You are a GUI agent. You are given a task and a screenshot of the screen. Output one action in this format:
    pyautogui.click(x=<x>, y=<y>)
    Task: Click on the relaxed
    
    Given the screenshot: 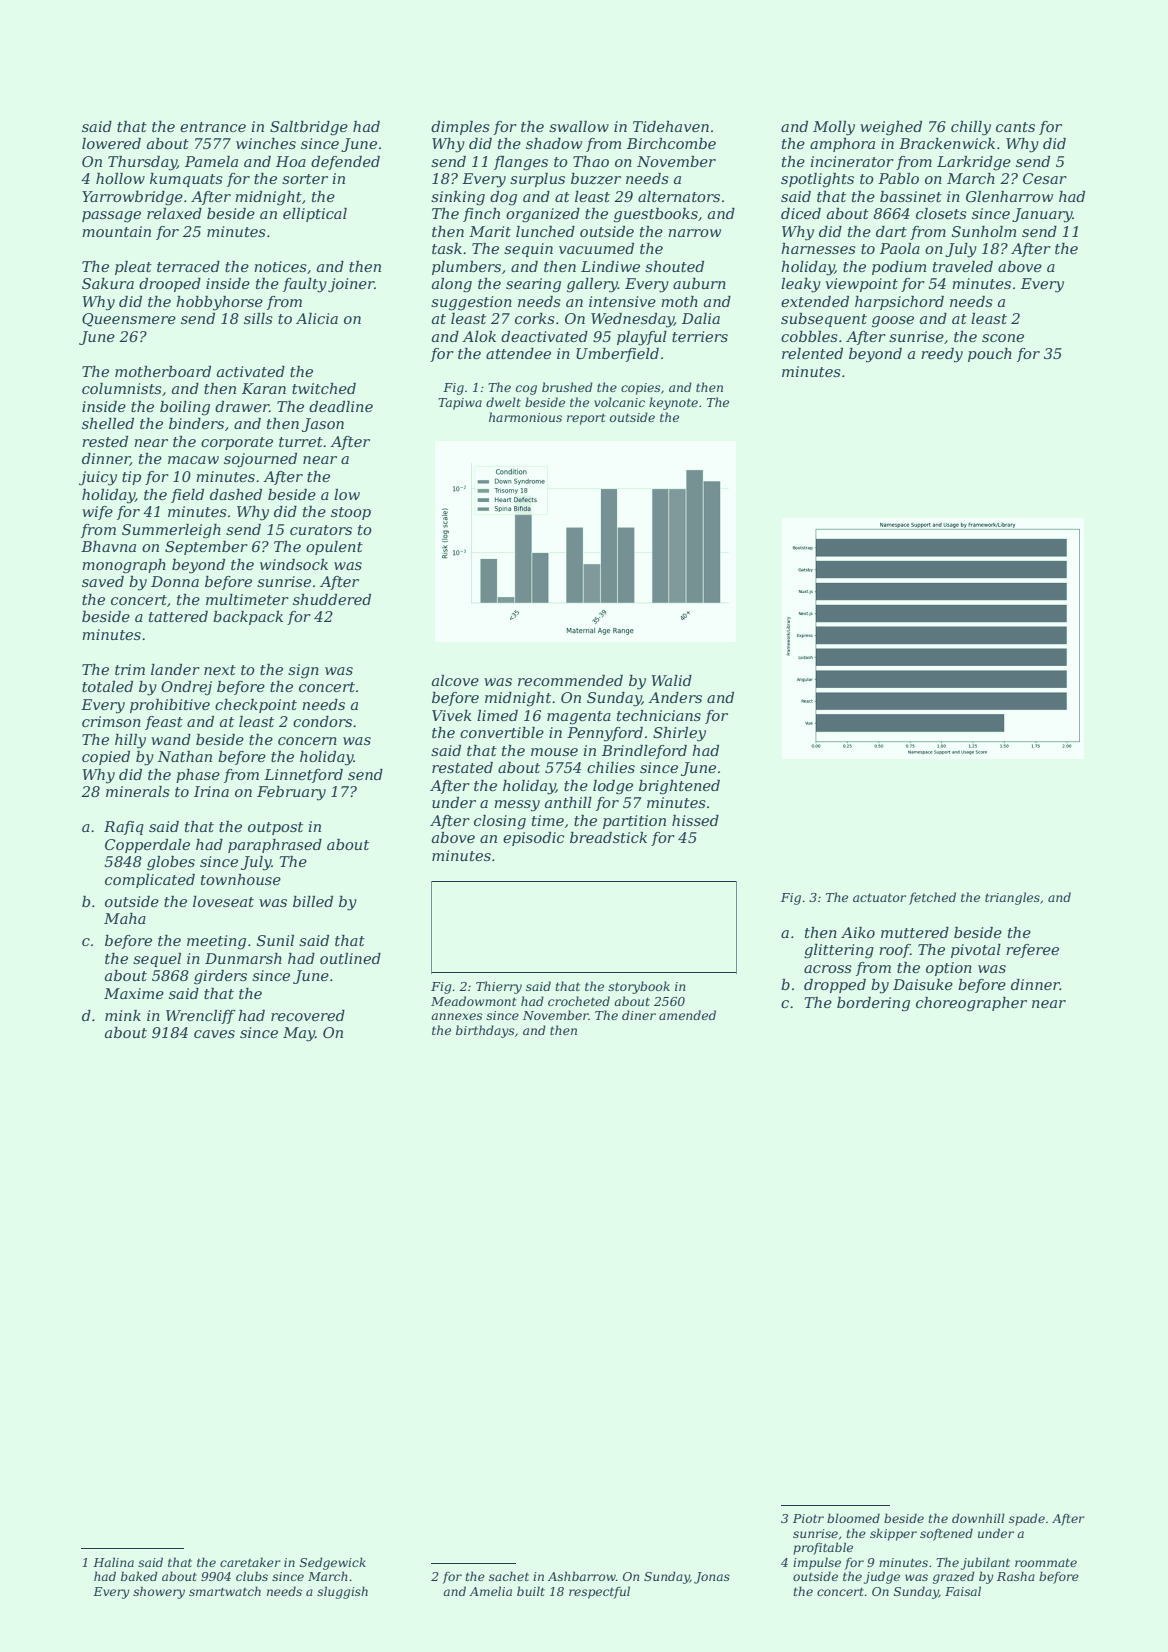 What is the action you would take?
    pyautogui.click(x=174, y=213)
